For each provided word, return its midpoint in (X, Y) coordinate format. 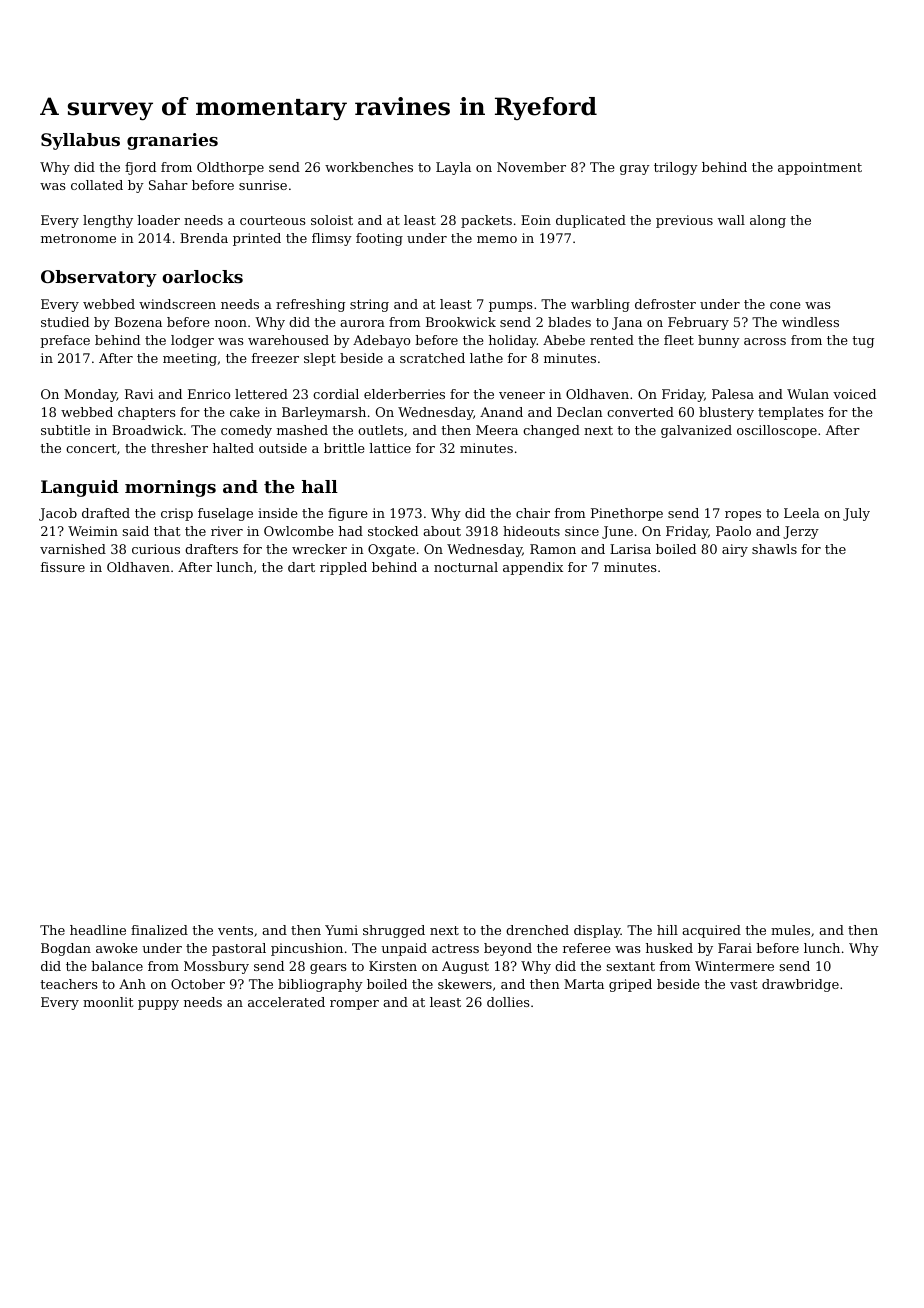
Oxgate (391, 550)
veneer (522, 395)
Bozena (138, 322)
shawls (774, 549)
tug (863, 342)
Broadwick (147, 430)
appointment (820, 168)
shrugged (394, 931)
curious (156, 549)
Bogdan (66, 949)
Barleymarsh (324, 413)
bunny (719, 341)
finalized (159, 930)
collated (97, 185)
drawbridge (800, 985)
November (531, 167)
